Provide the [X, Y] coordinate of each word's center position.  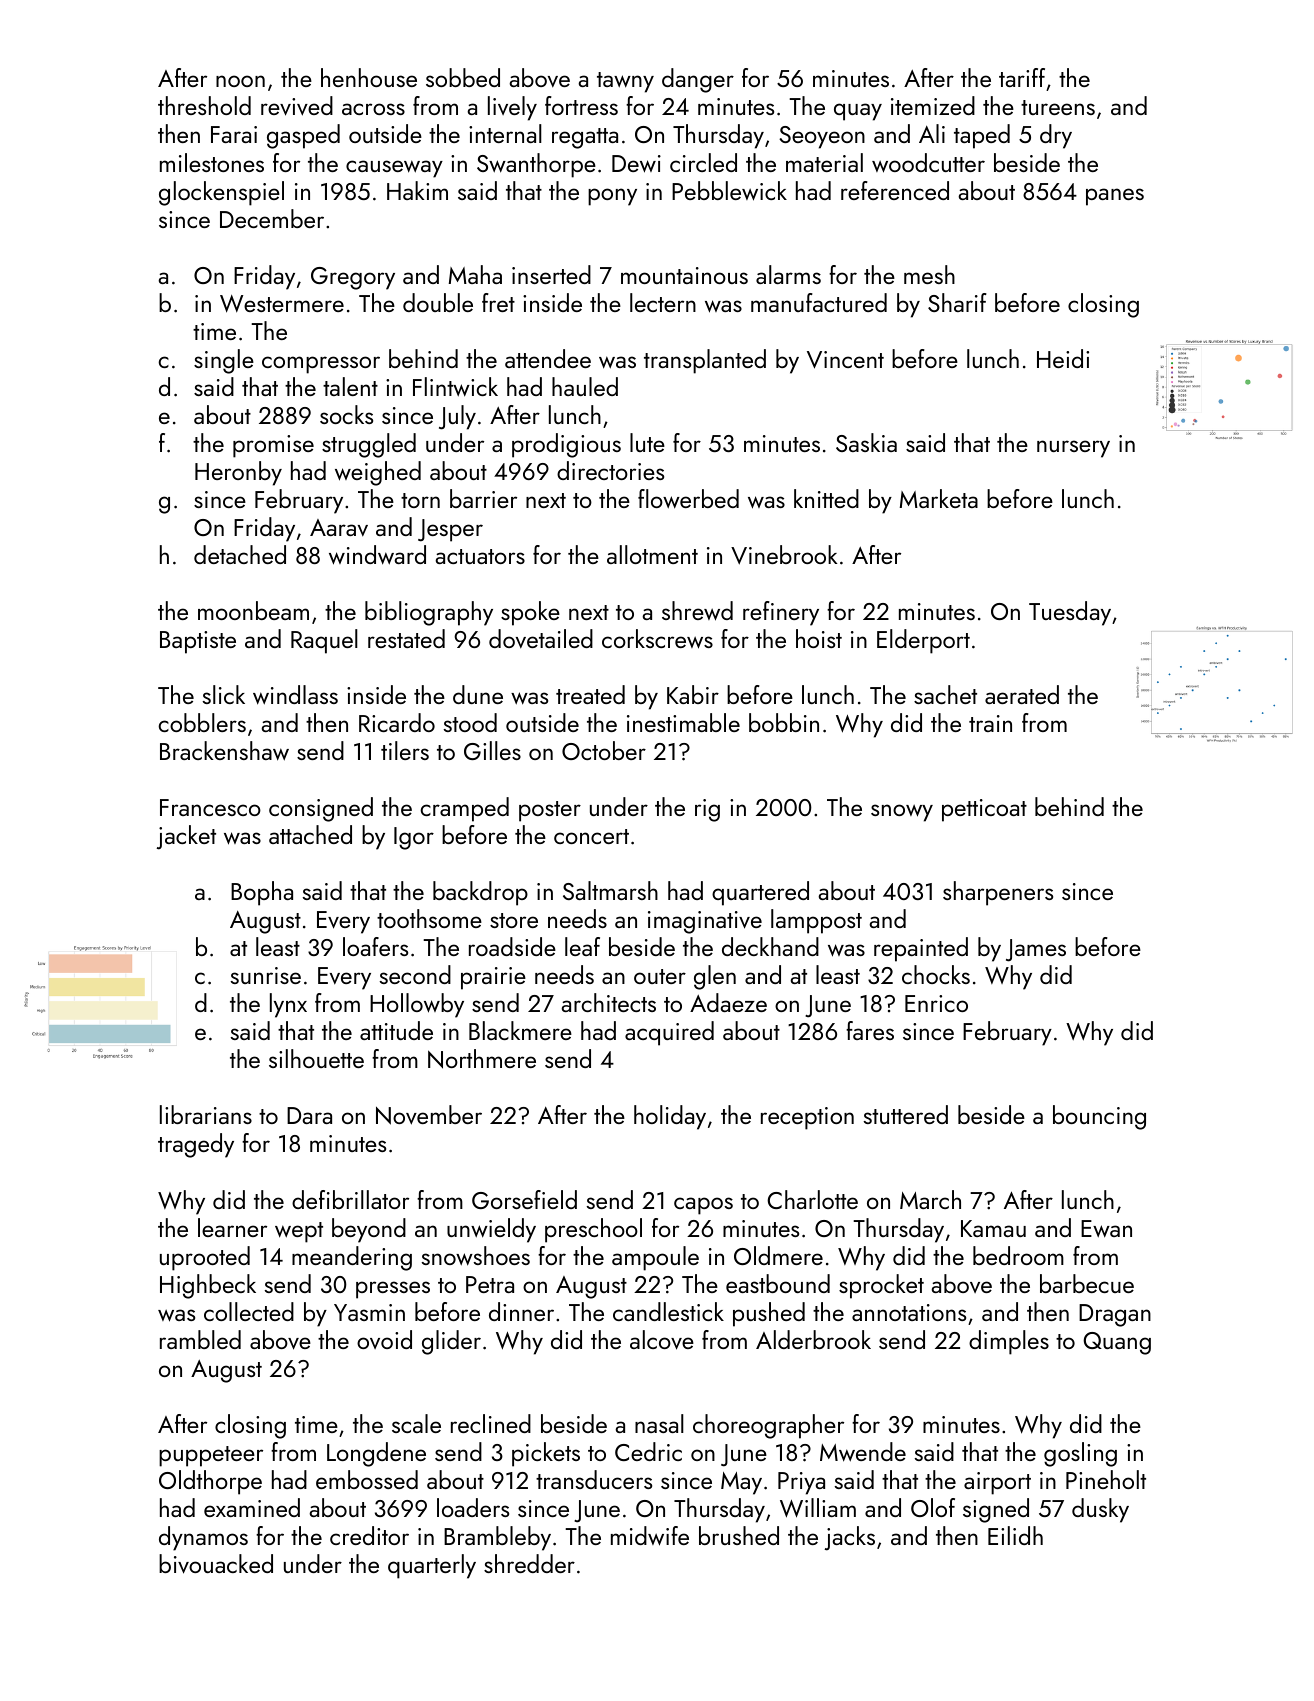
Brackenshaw [224, 751]
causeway [394, 169]
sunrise [266, 975]
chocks [936, 974]
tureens [1058, 107]
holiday [670, 1117]
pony [612, 197]
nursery [1073, 449]
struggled [369, 445]
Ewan [1106, 1229]
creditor [369, 1535]
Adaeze [728, 1002]
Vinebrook [784, 555]
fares [870, 1030]
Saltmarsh [610, 890]
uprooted [205, 1258]
